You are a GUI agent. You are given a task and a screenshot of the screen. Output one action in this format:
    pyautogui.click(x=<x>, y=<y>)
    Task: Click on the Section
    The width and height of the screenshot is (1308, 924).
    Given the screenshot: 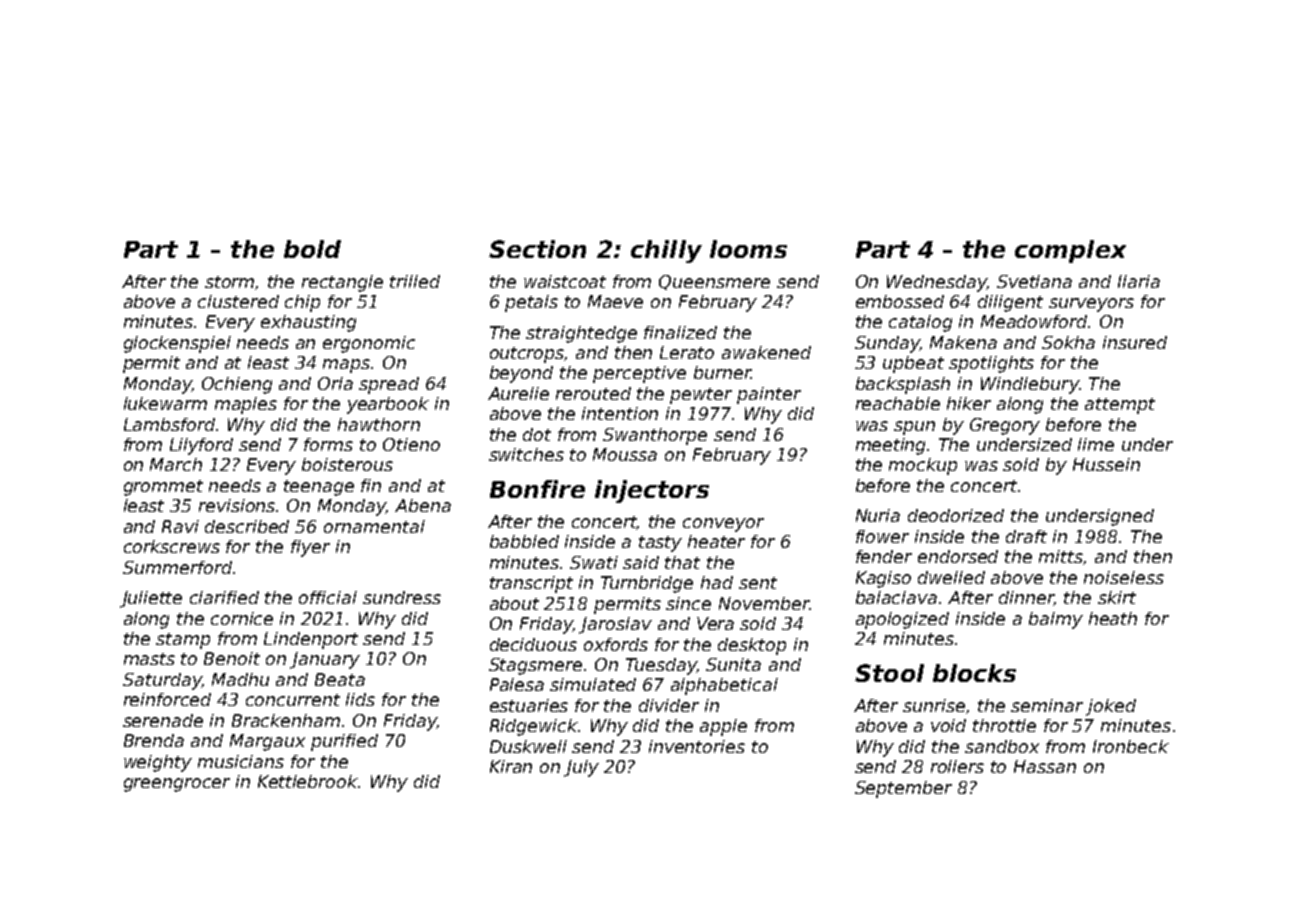 What is the action you would take?
    pyautogui.click(x=537, y=249)
